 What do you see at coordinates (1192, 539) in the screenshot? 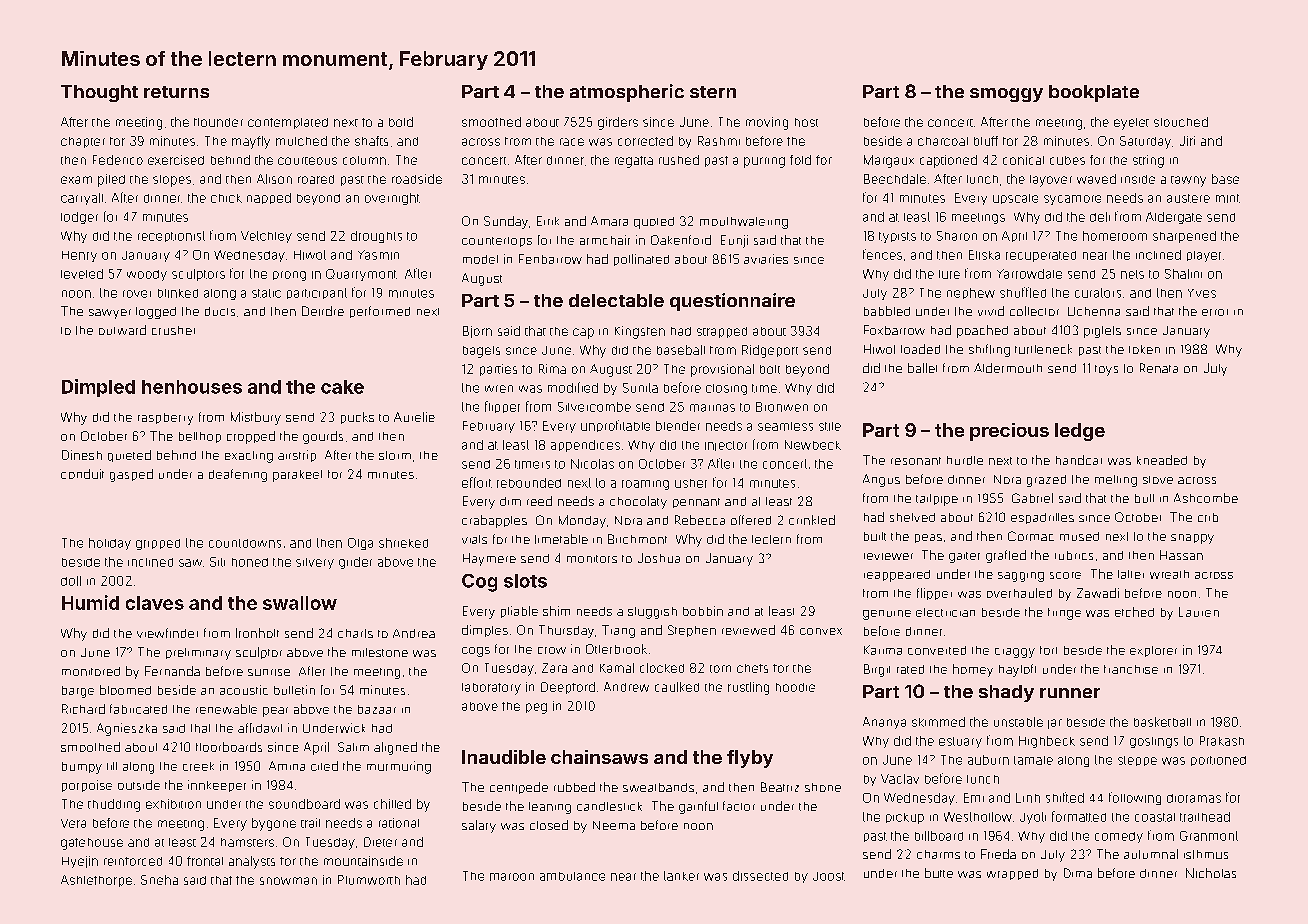
I see `snappy` at bounding box center [1192, 539].
